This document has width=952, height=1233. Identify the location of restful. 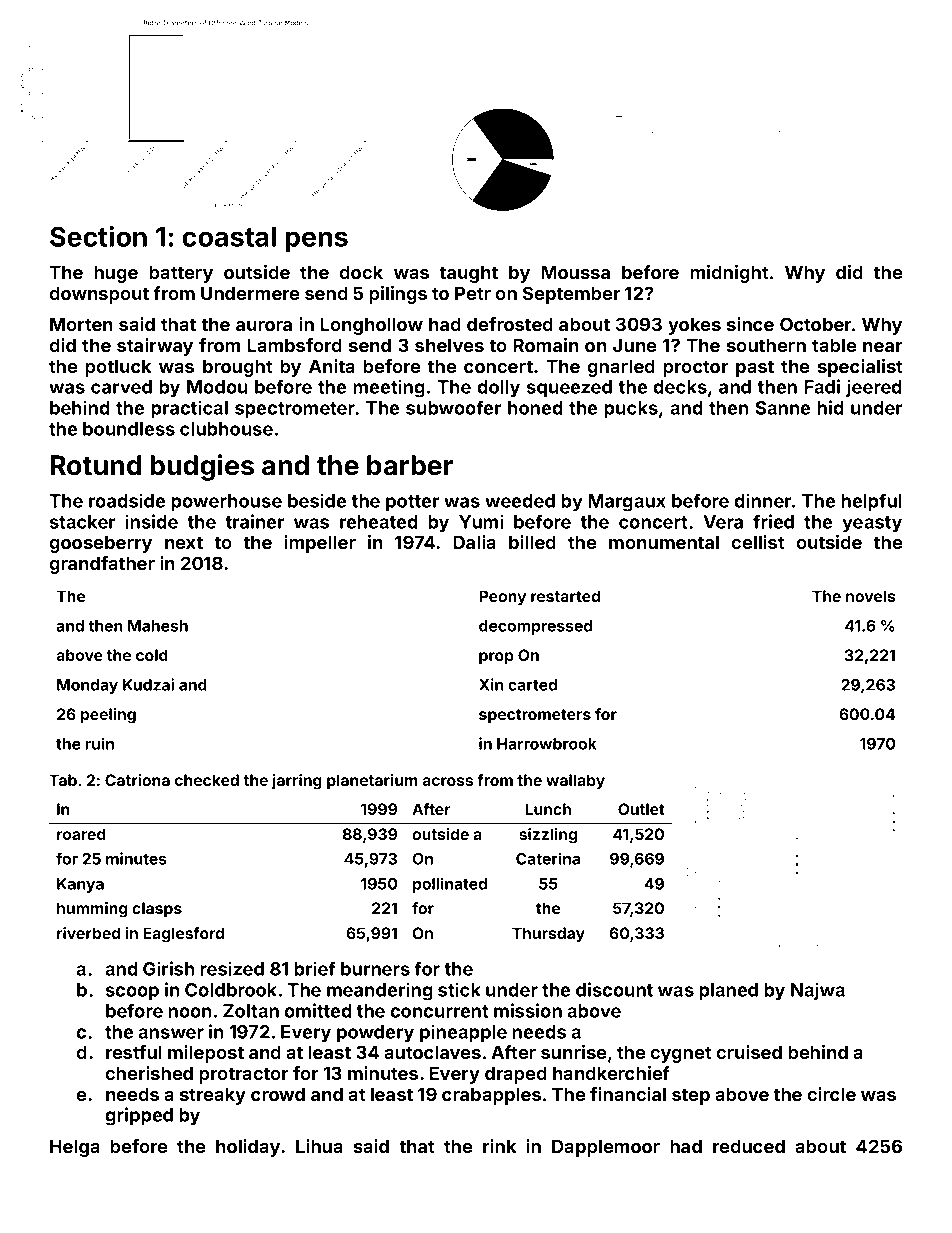
(134, 1052).
